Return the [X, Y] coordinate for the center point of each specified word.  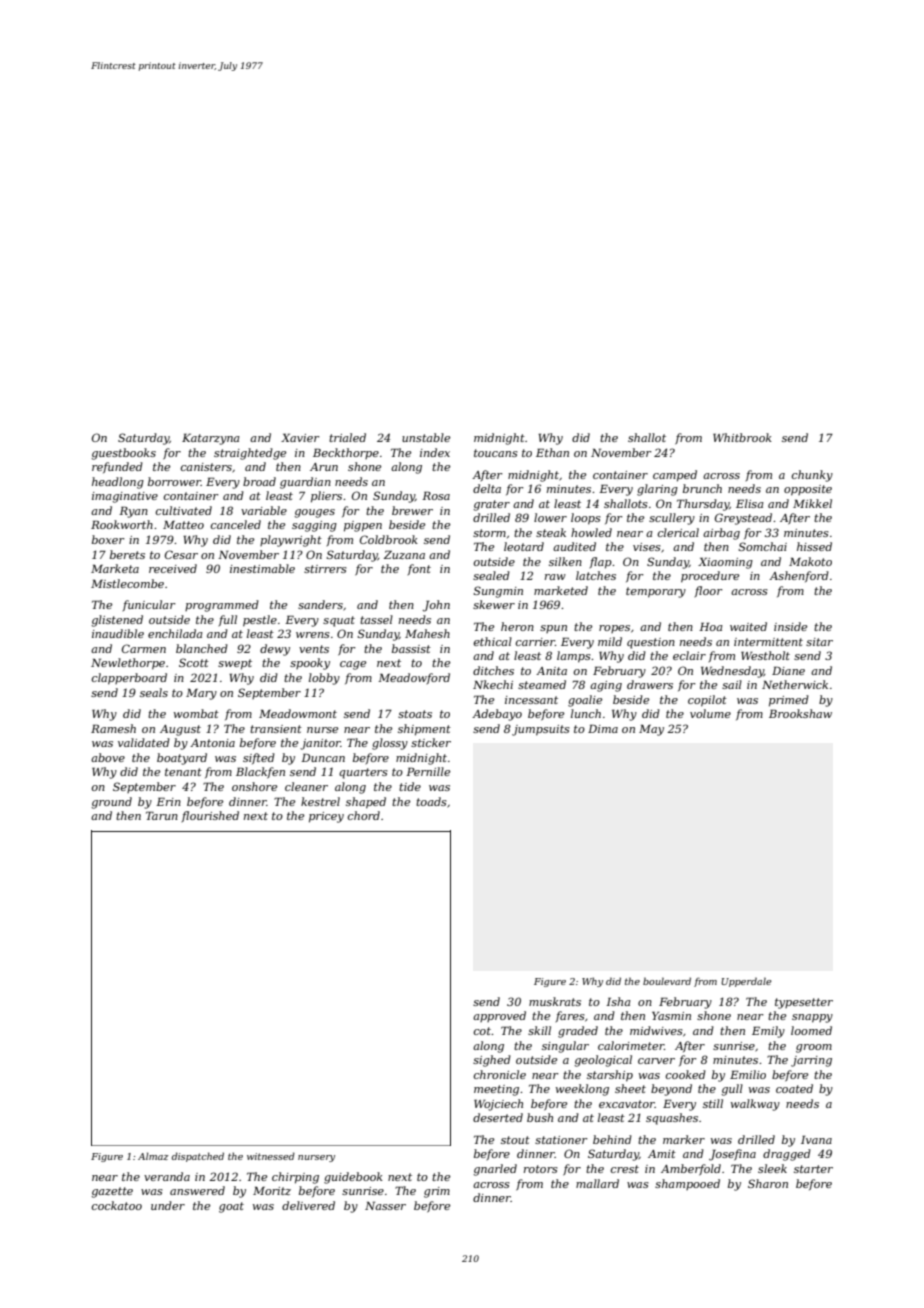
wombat [196, 713]
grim [437, 1192]
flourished [210, 816]
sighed [492, 1061]
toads [431, 801]
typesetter [804, 1003]
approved [499, 1016]
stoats [415, 714]
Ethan [552, 452]
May [651, 730]
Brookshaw [800, 713]
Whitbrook [742, 437]
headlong [118, 483]
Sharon [768, 1183]
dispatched [198, 1157]
